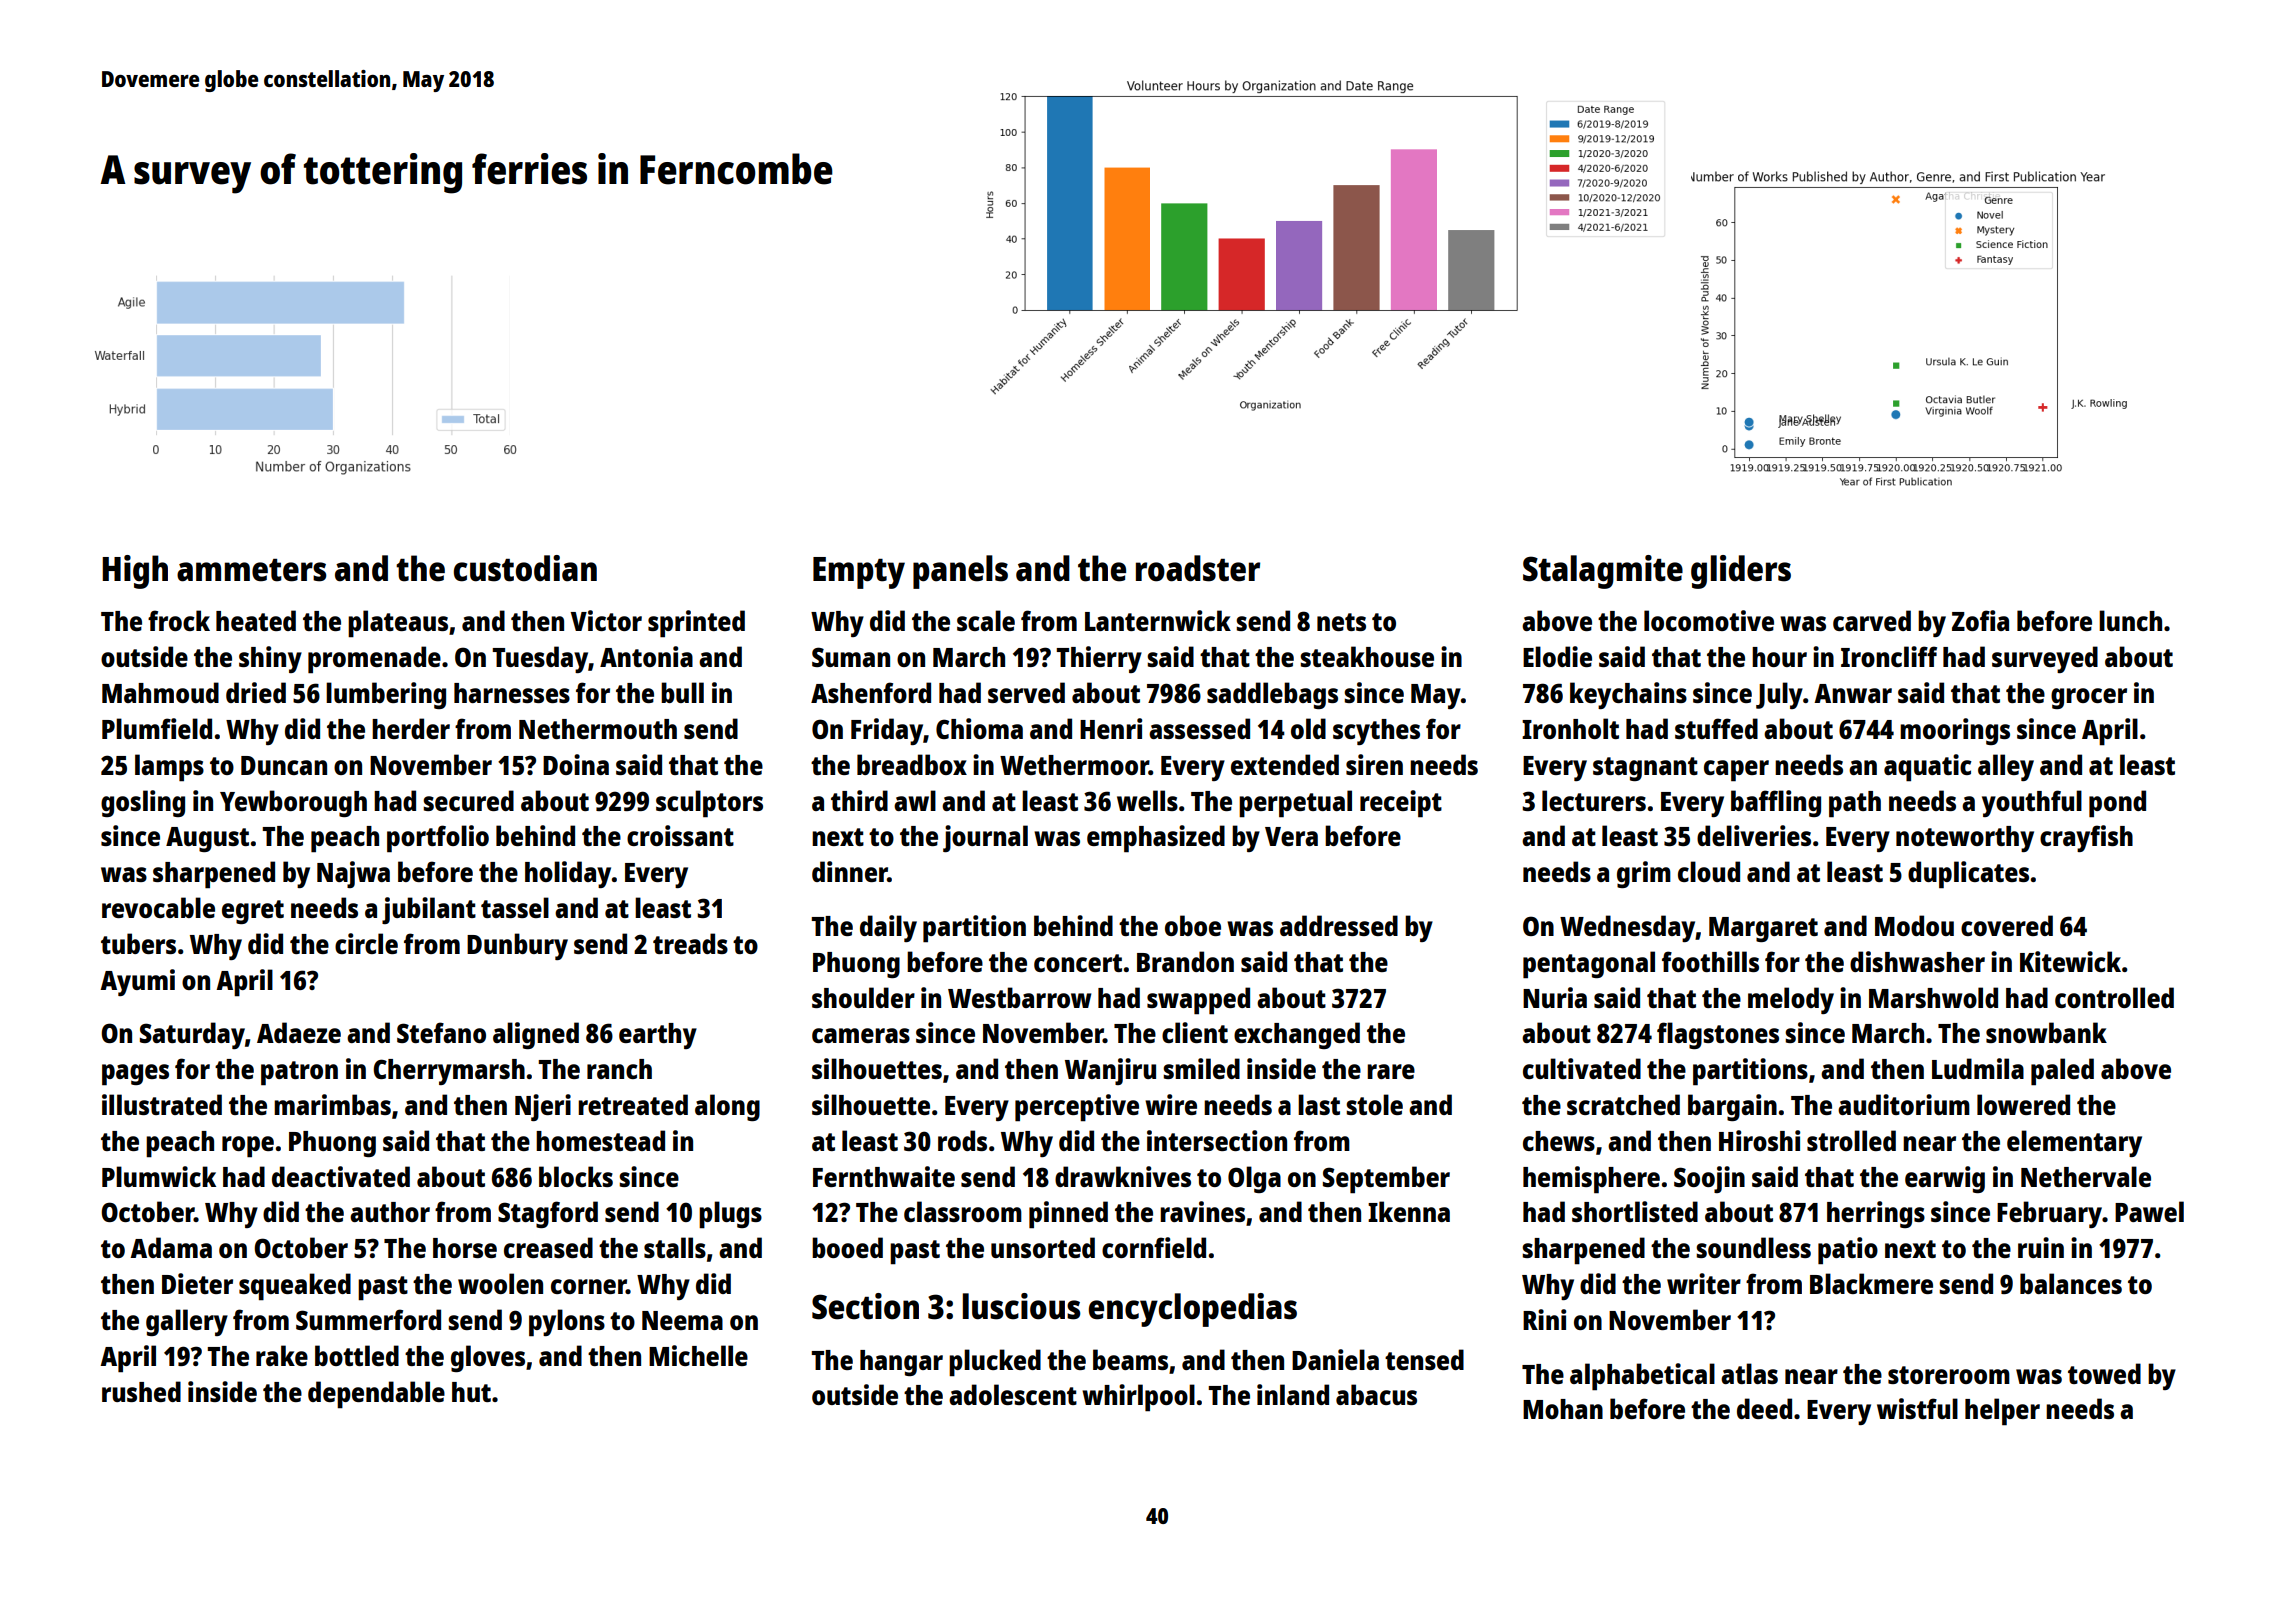 The height and width of the screenshot is (1620, 2292). Describe the element at coordinates (2007, 925) in the screenshot. I see `covered` at that location.
